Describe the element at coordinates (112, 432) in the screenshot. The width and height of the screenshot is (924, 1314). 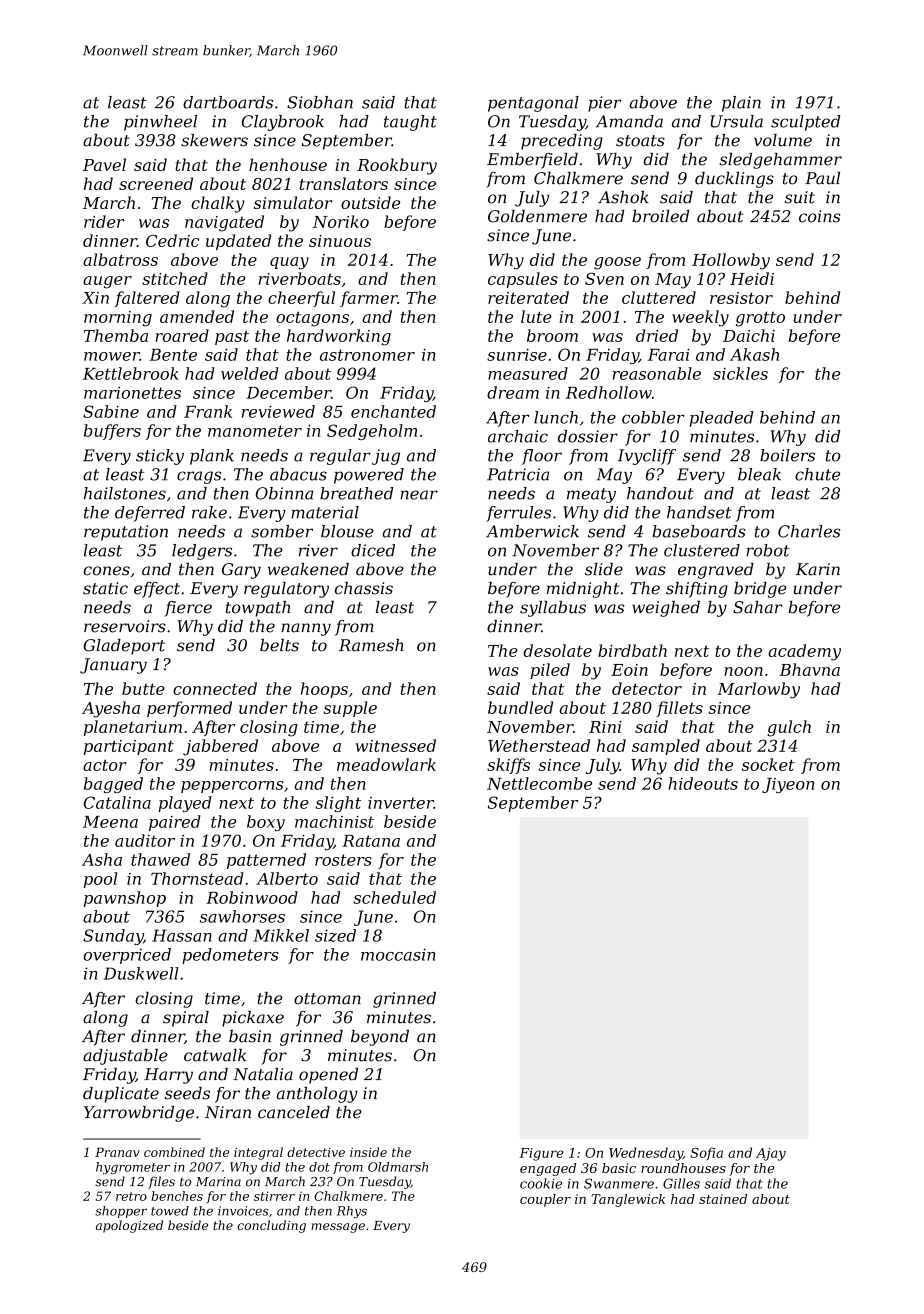
I see `buffers` at that location.
